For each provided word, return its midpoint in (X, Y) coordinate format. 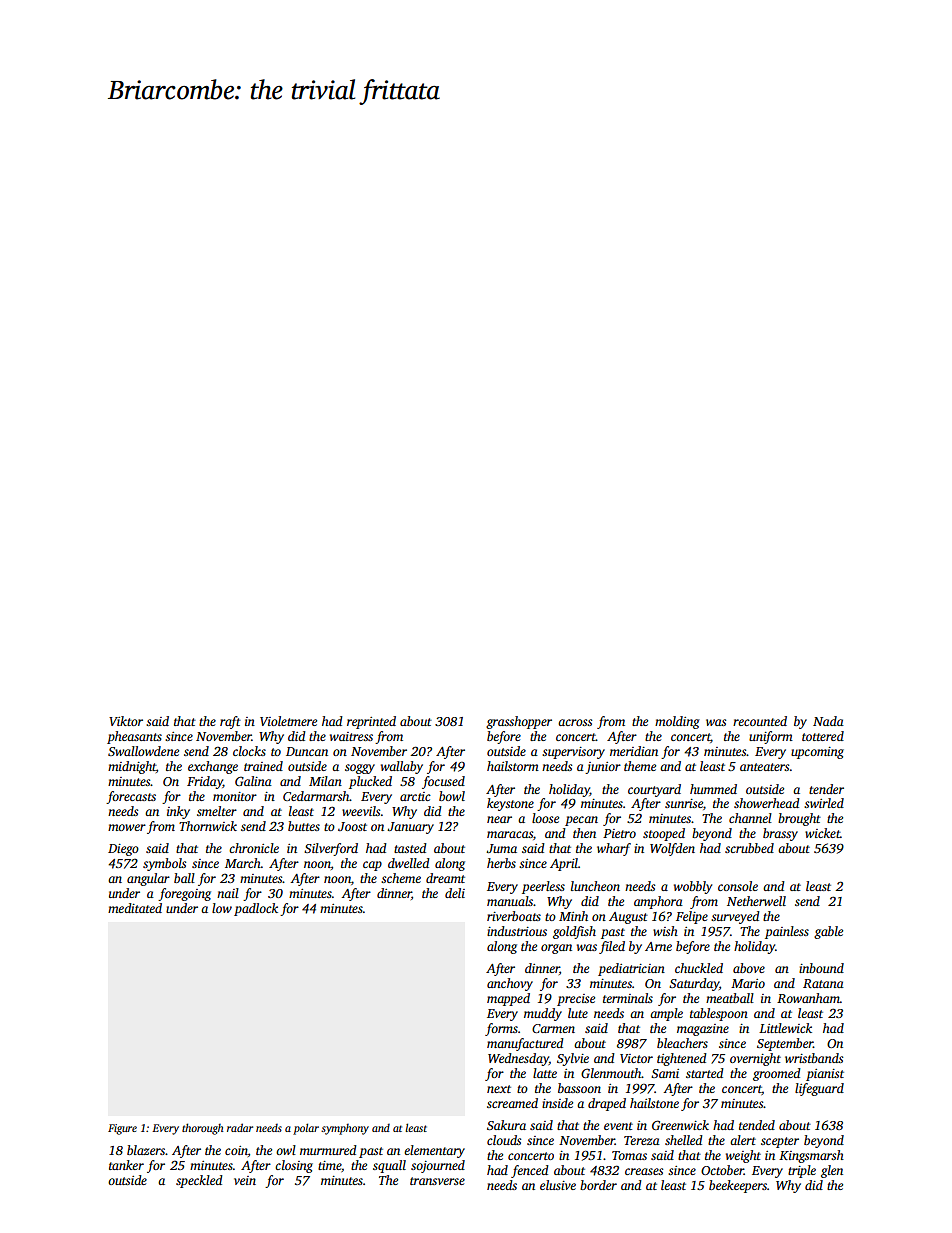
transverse (437, 1181)
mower (127, 827)
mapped (508, 999)
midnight (132, 767)
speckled (199, 1181)
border (598, 1185)
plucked (370, 782)
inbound (821, 968)
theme (640, 766)
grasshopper (519, 722)
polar (306, 1129)
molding (677, 722)
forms (501, 1029)
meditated (135, 908)
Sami (665, 1073)
